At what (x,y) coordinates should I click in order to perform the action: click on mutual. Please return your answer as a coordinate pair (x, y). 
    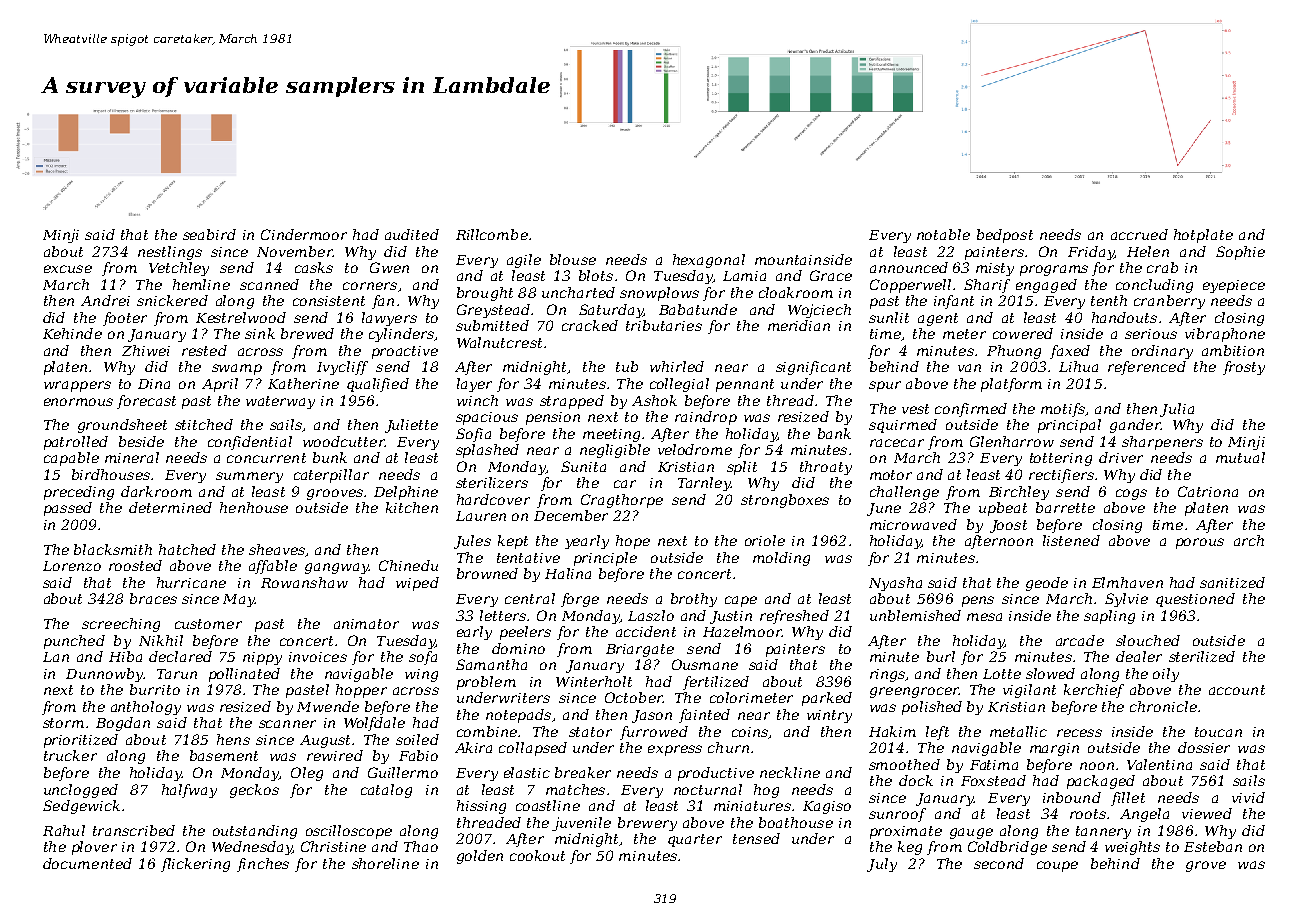
    Looking at the image, I should click on (1240, 457).
